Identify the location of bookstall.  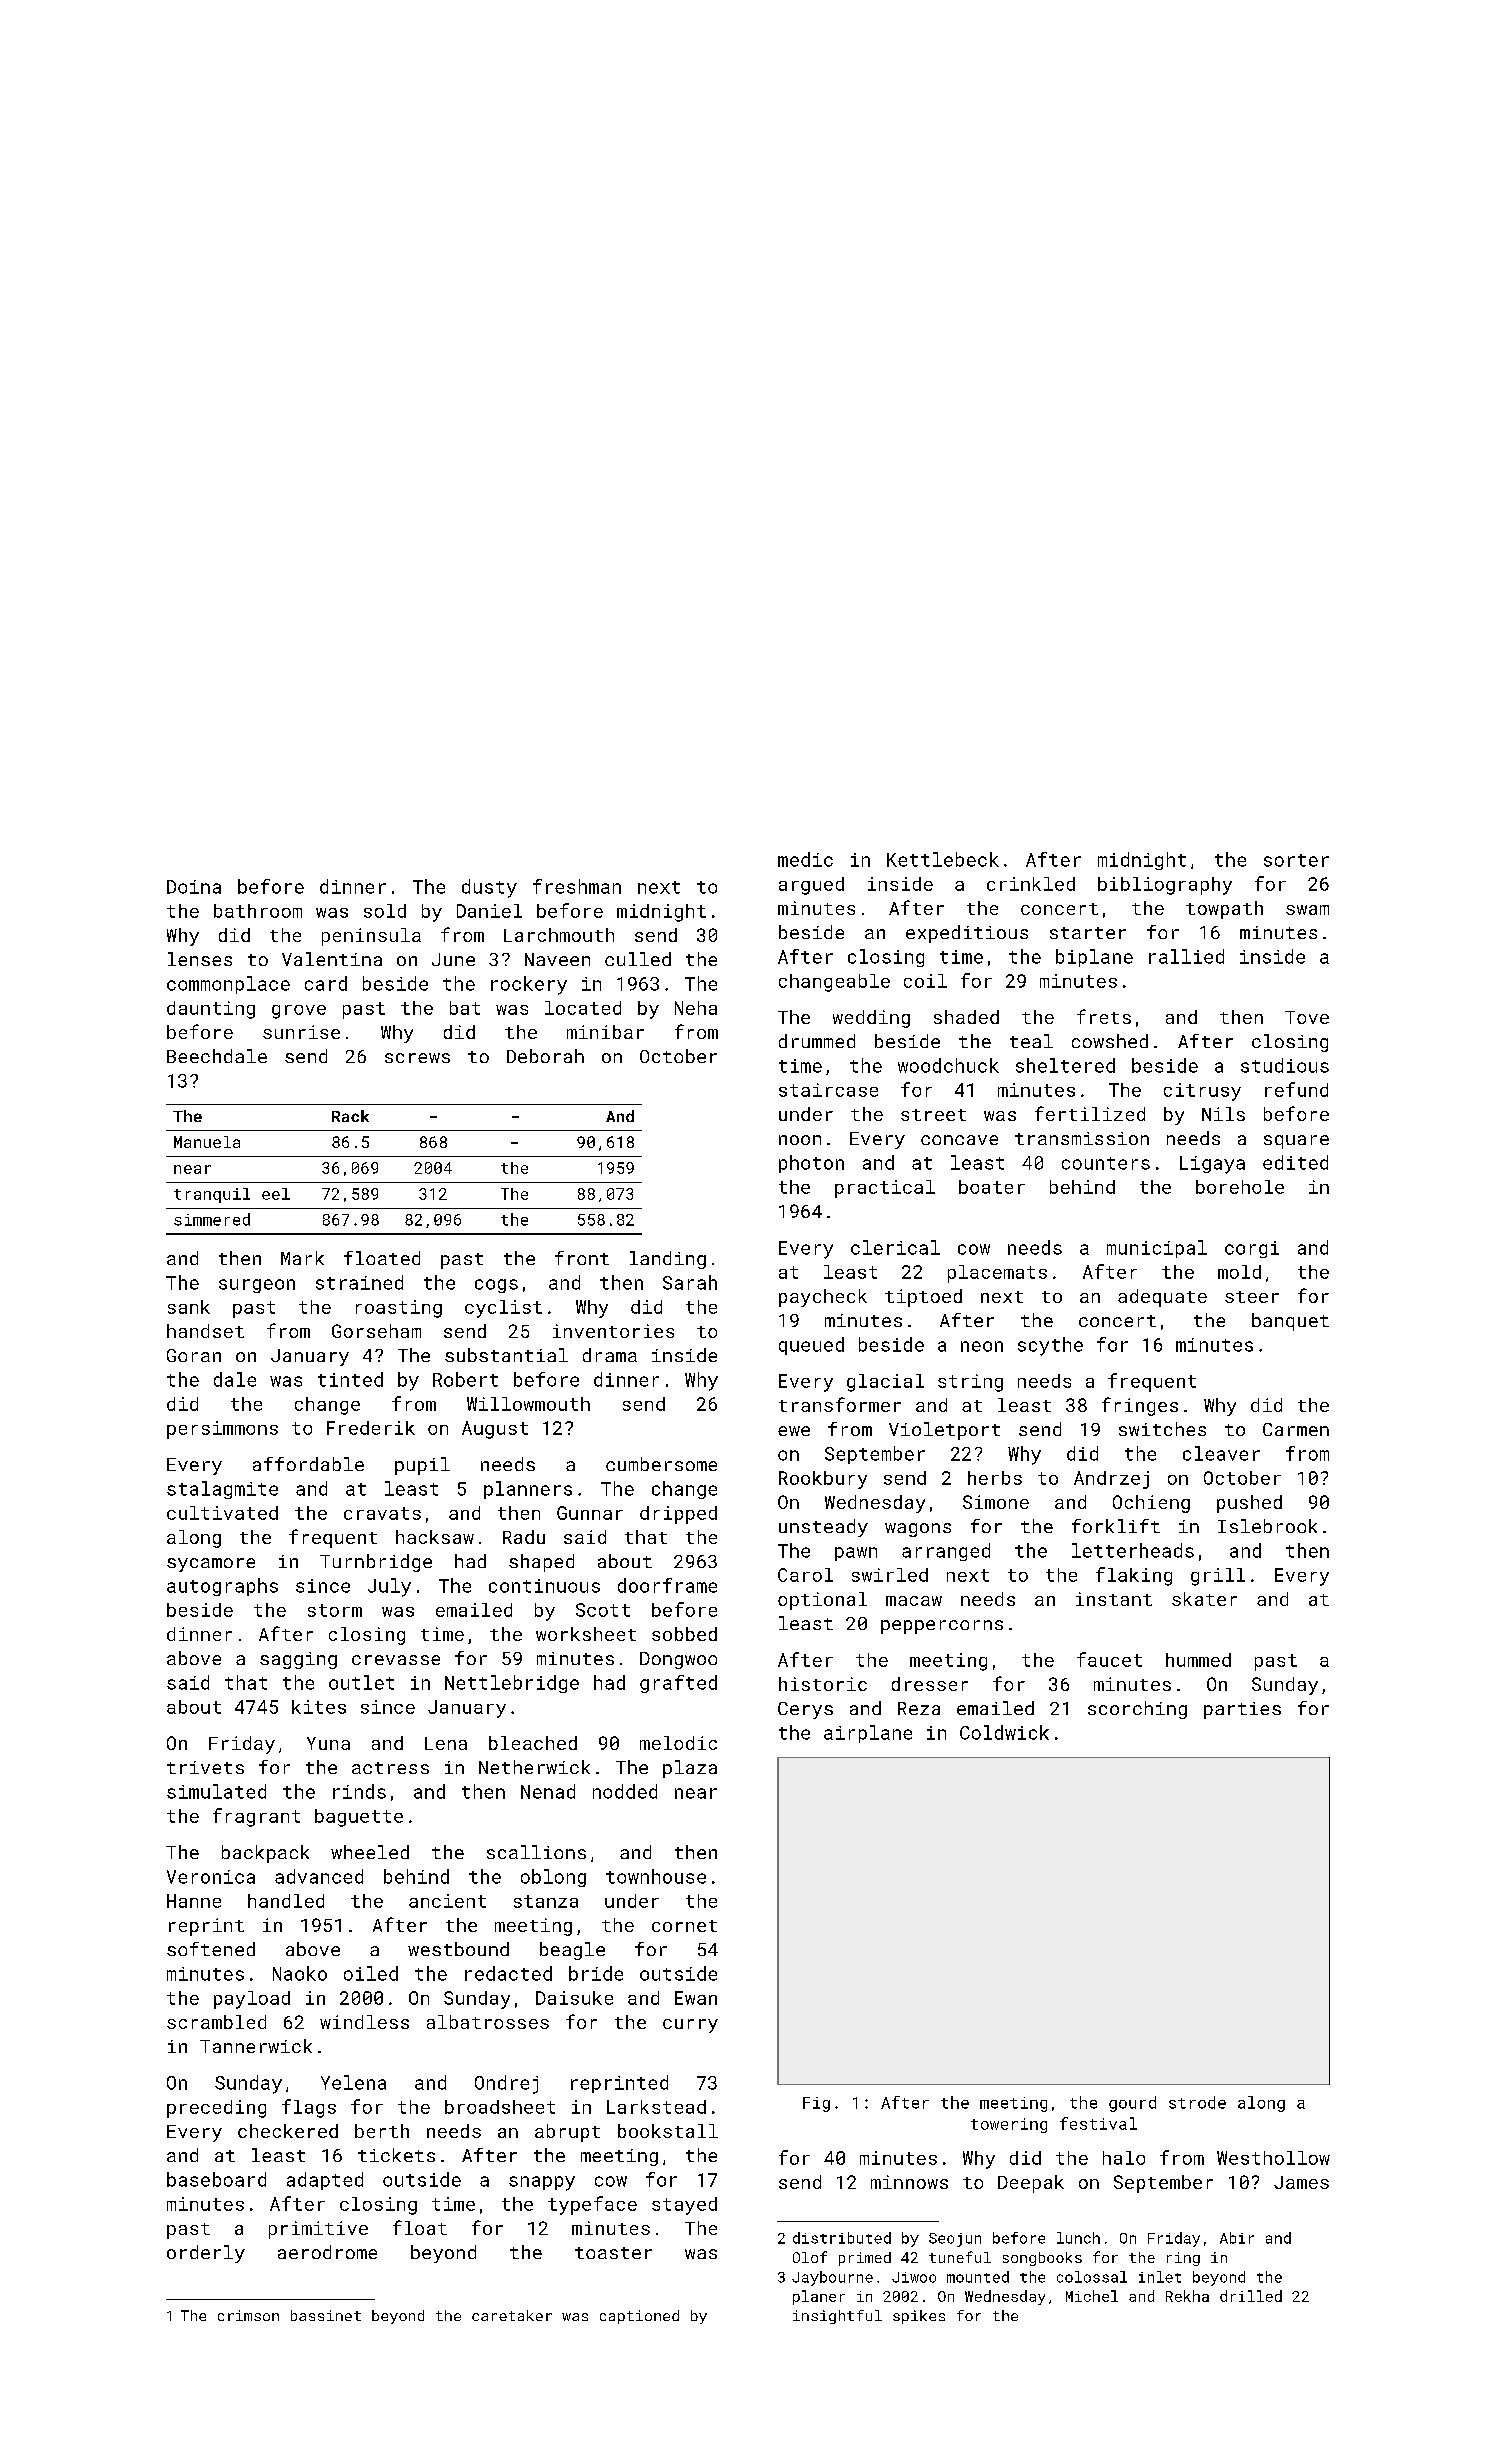
(668, 2131).
